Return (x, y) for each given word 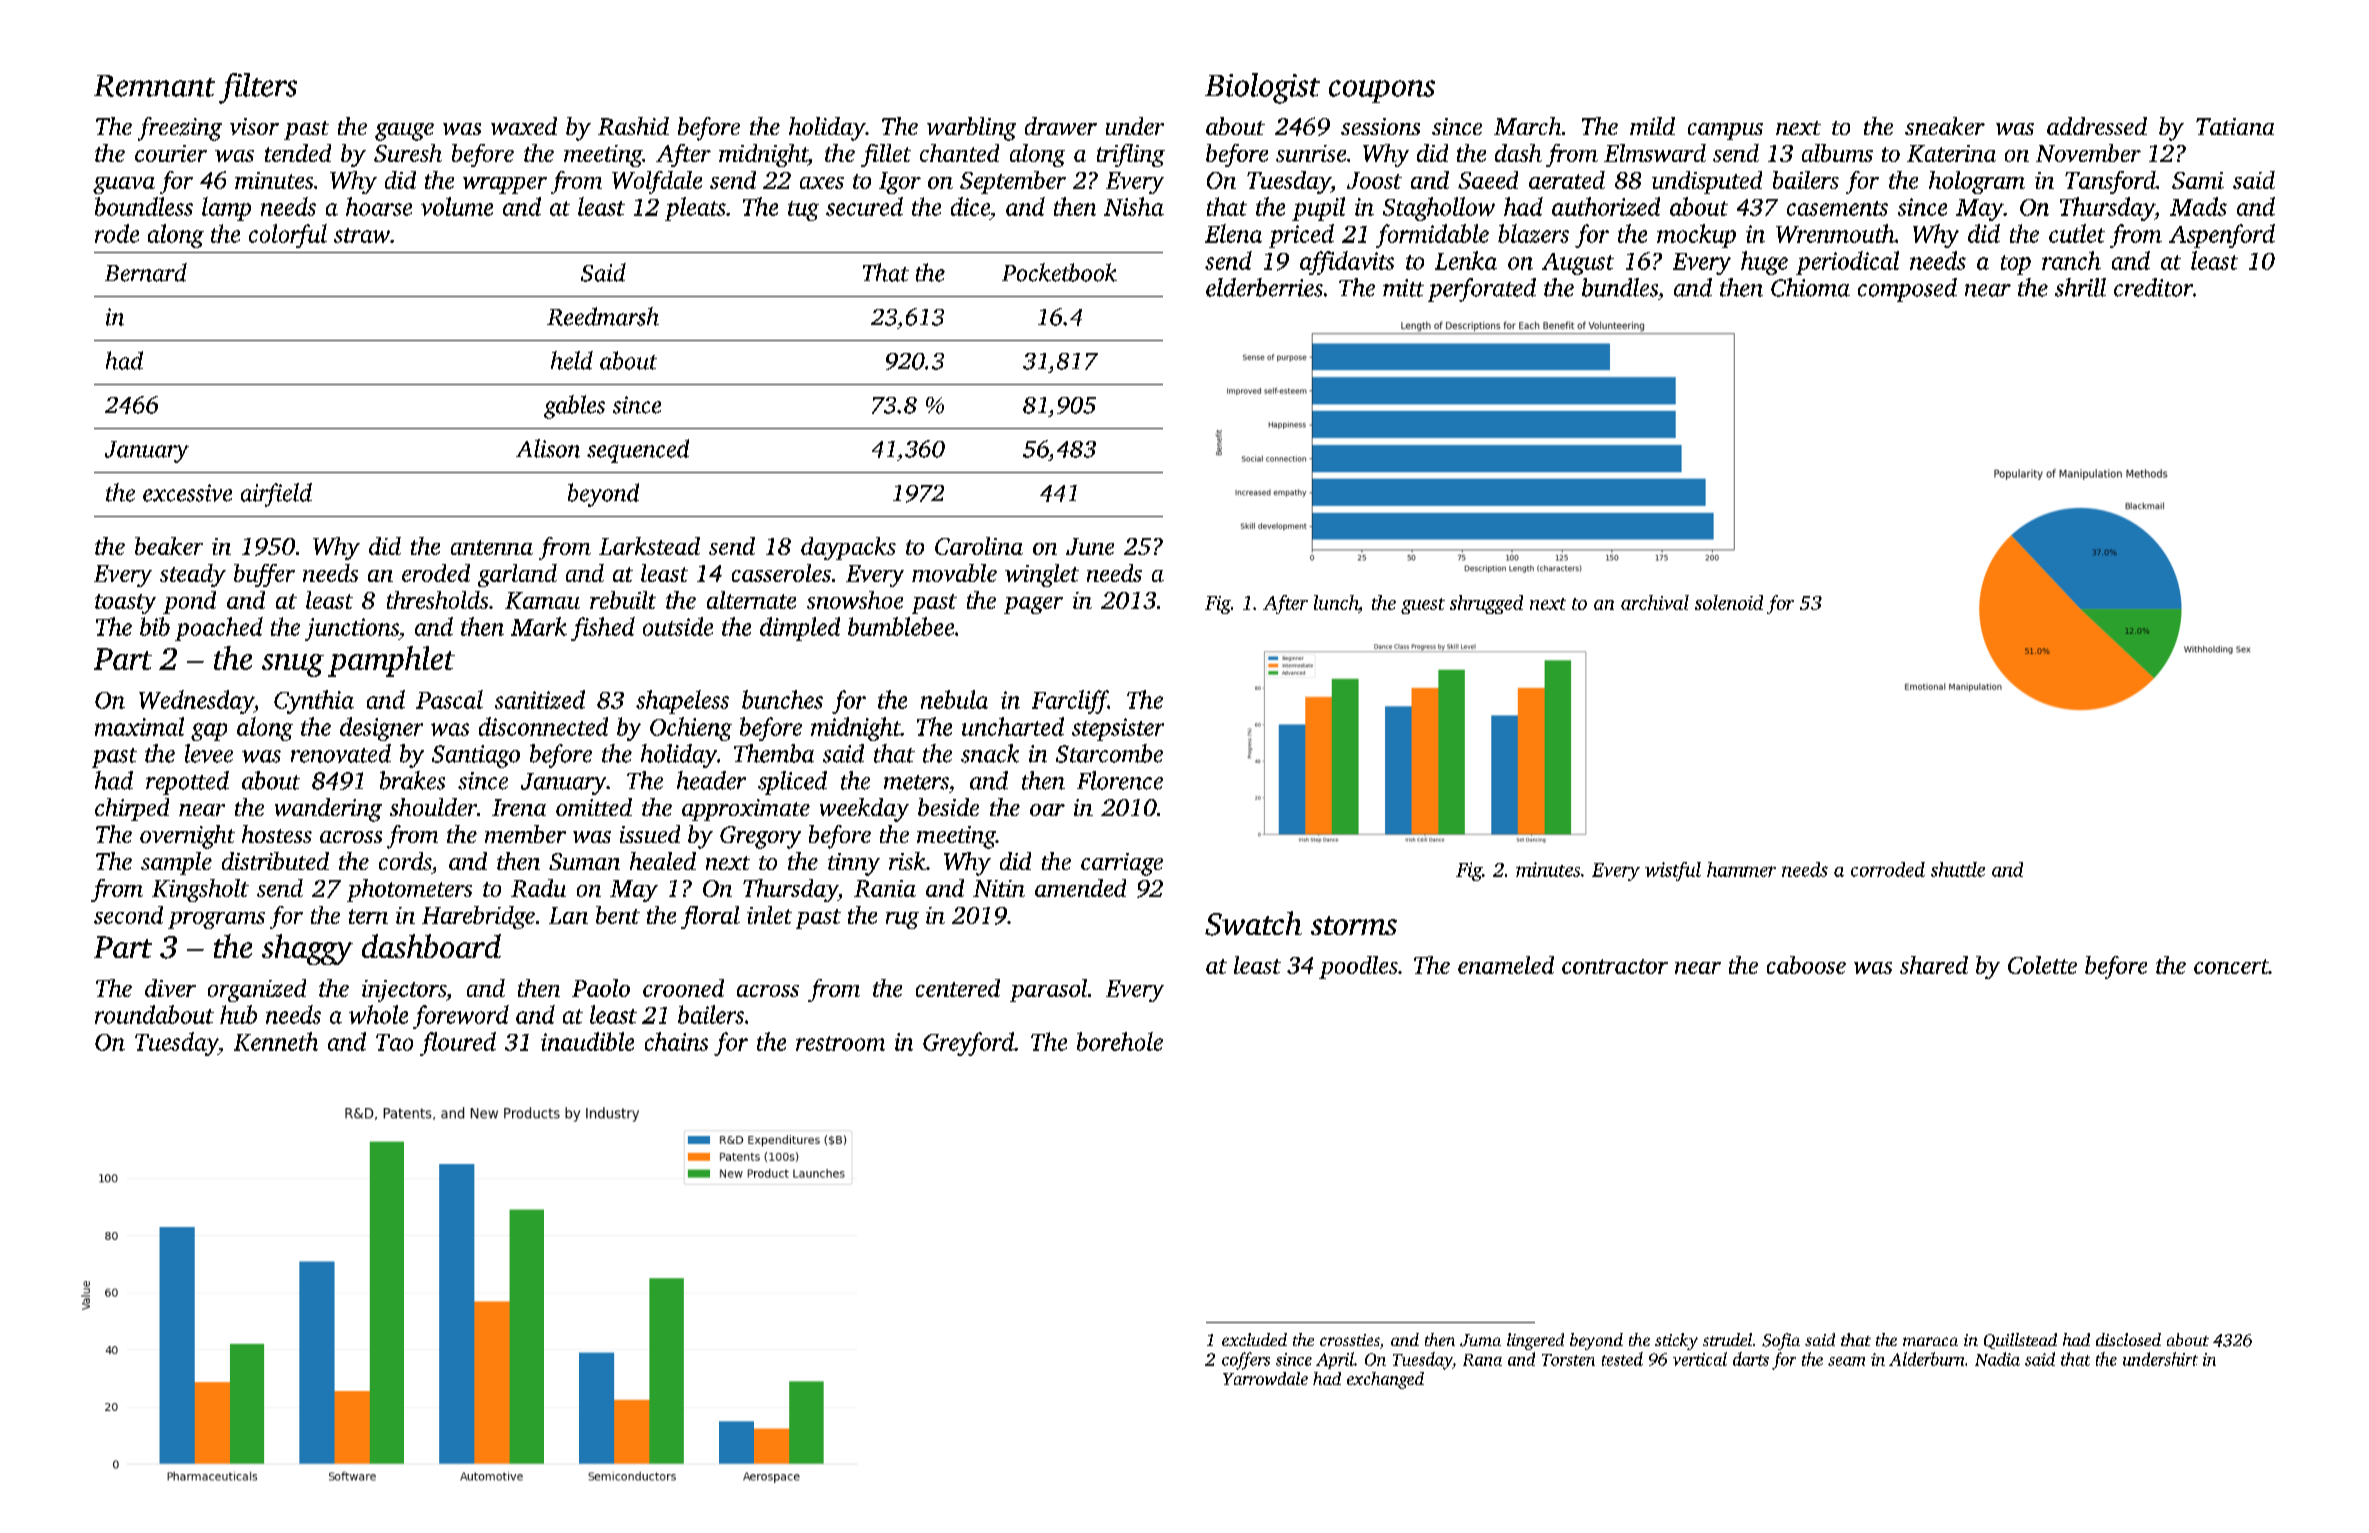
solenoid (1729, 602)
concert (2231, 966)
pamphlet (391, 661)
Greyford (968, 1044)
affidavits (1347, 263)
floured (458, 1044)
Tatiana (2235, 126)
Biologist (1262, 88)
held (572, 360)
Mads (2198, 206)
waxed (524, 126)
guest (1423, 606)
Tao (394, 1042)
